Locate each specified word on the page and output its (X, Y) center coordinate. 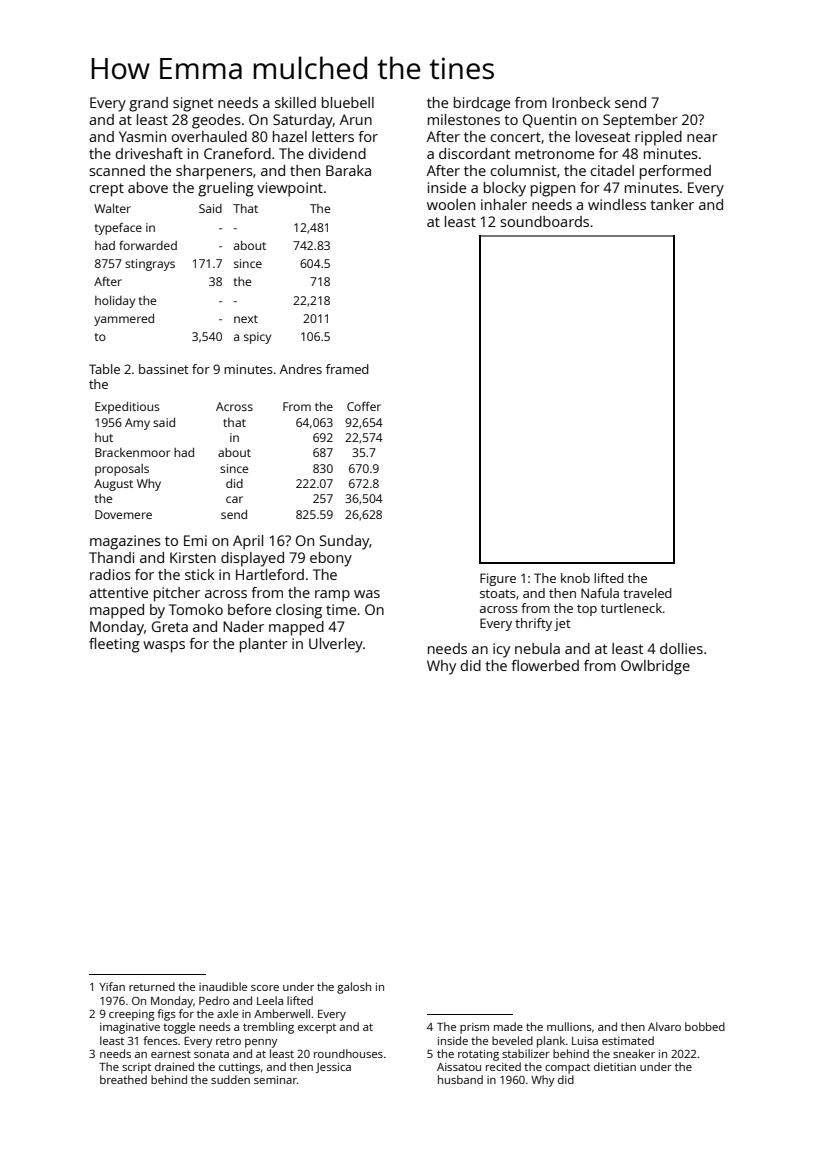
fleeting (114, 645)
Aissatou (459, 1067)
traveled (647, 593)
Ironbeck (581, 102)
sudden (230, 1079)
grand (148, 104)
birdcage (482, 104)
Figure (498, 579)
